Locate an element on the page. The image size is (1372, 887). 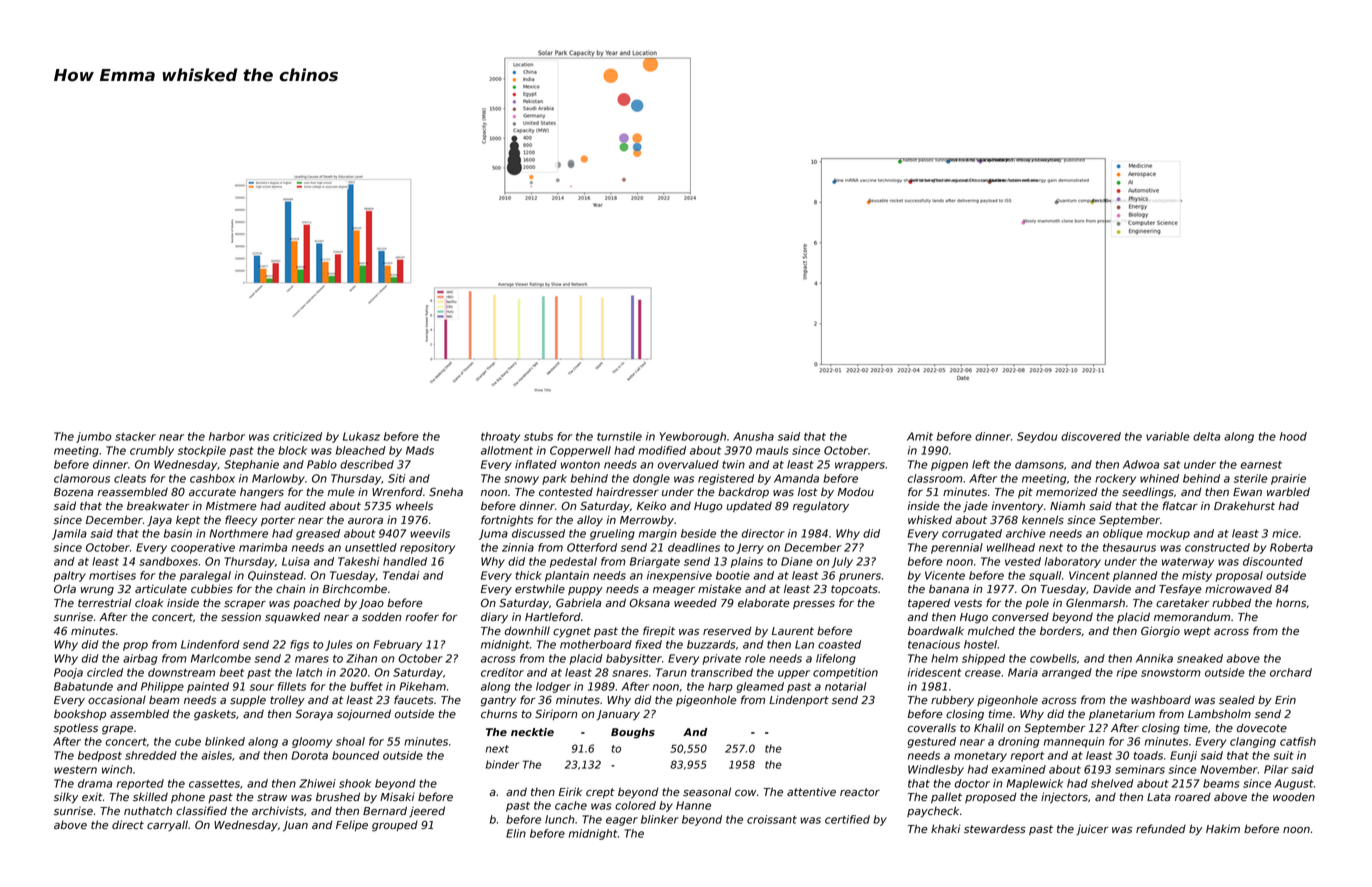
Anusha is located at coordinates (753, 436).
